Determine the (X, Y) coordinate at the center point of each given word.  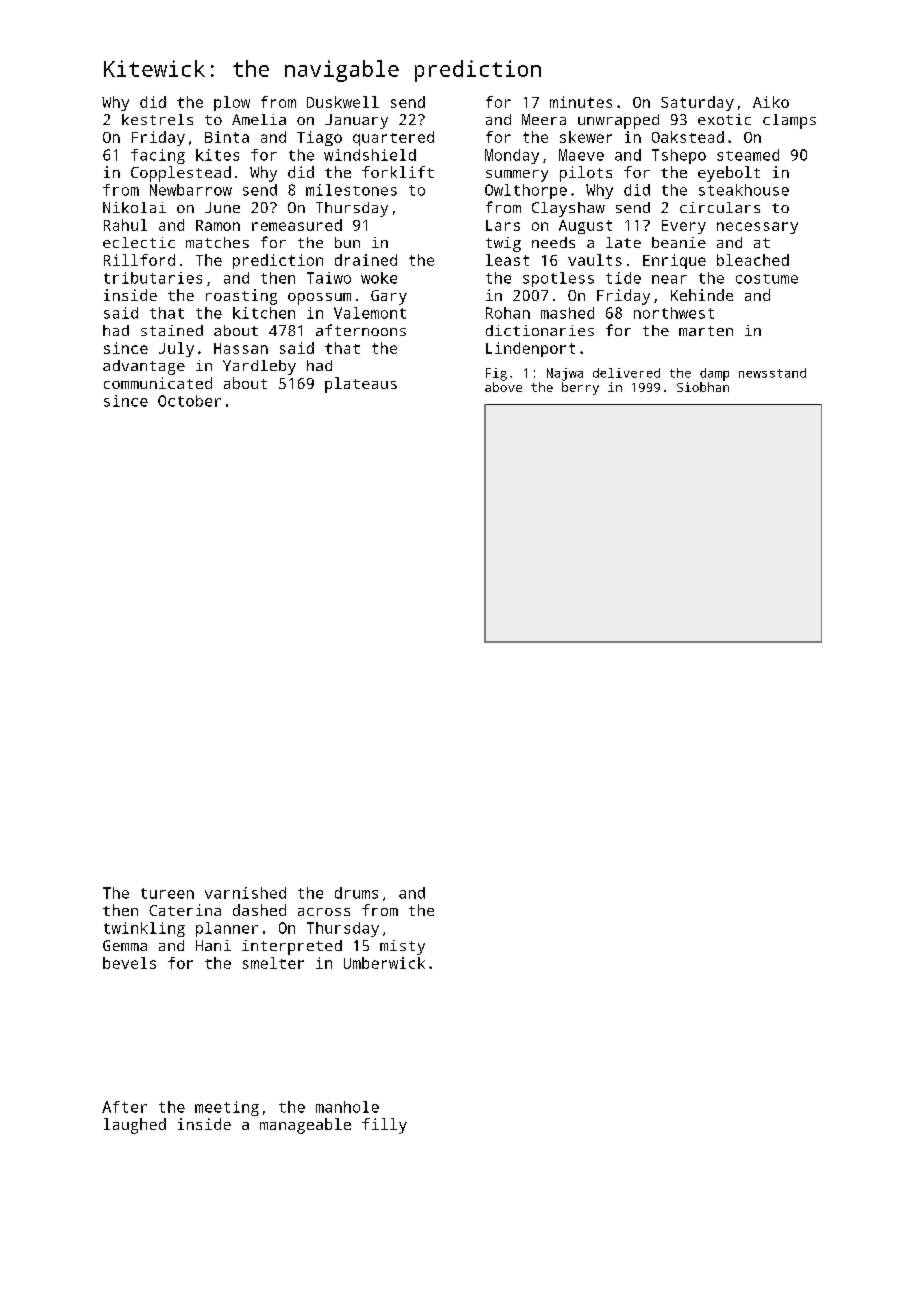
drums (356, 893)
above (503, 387)
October (189, 401)
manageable (305, 1126)
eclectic (139, 242)
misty (402, 947)
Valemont (370, 313)
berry (580, 388)
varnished (245, 893)
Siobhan (703, 387)
